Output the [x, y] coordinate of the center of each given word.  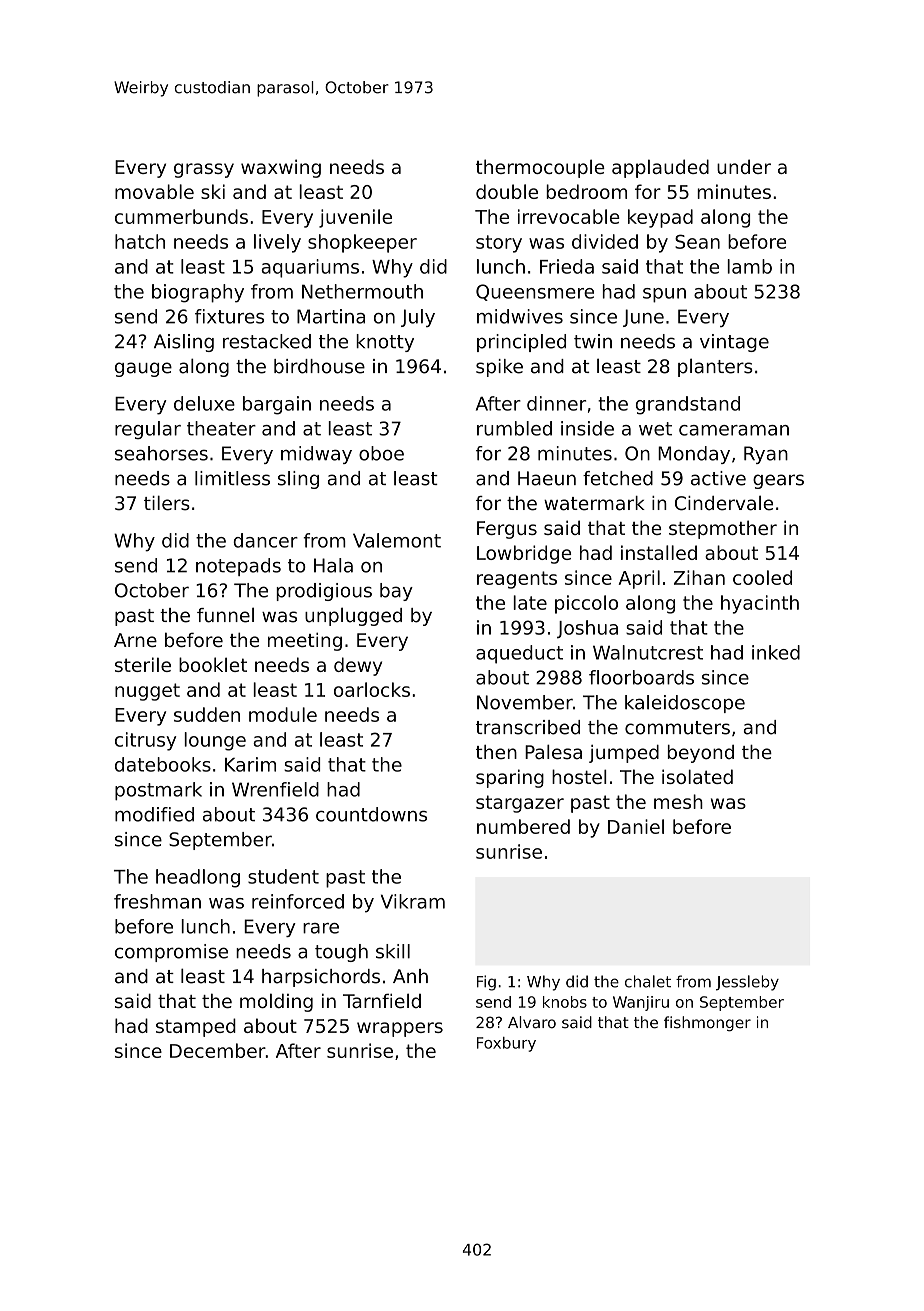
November [525, 702]
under [744, 166]
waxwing [281, 168]
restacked [267, 341]
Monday [694, 455]
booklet [213, 664]
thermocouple [540, 168]
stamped [196, 1027]
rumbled [514, 428]
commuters [677, 728]
